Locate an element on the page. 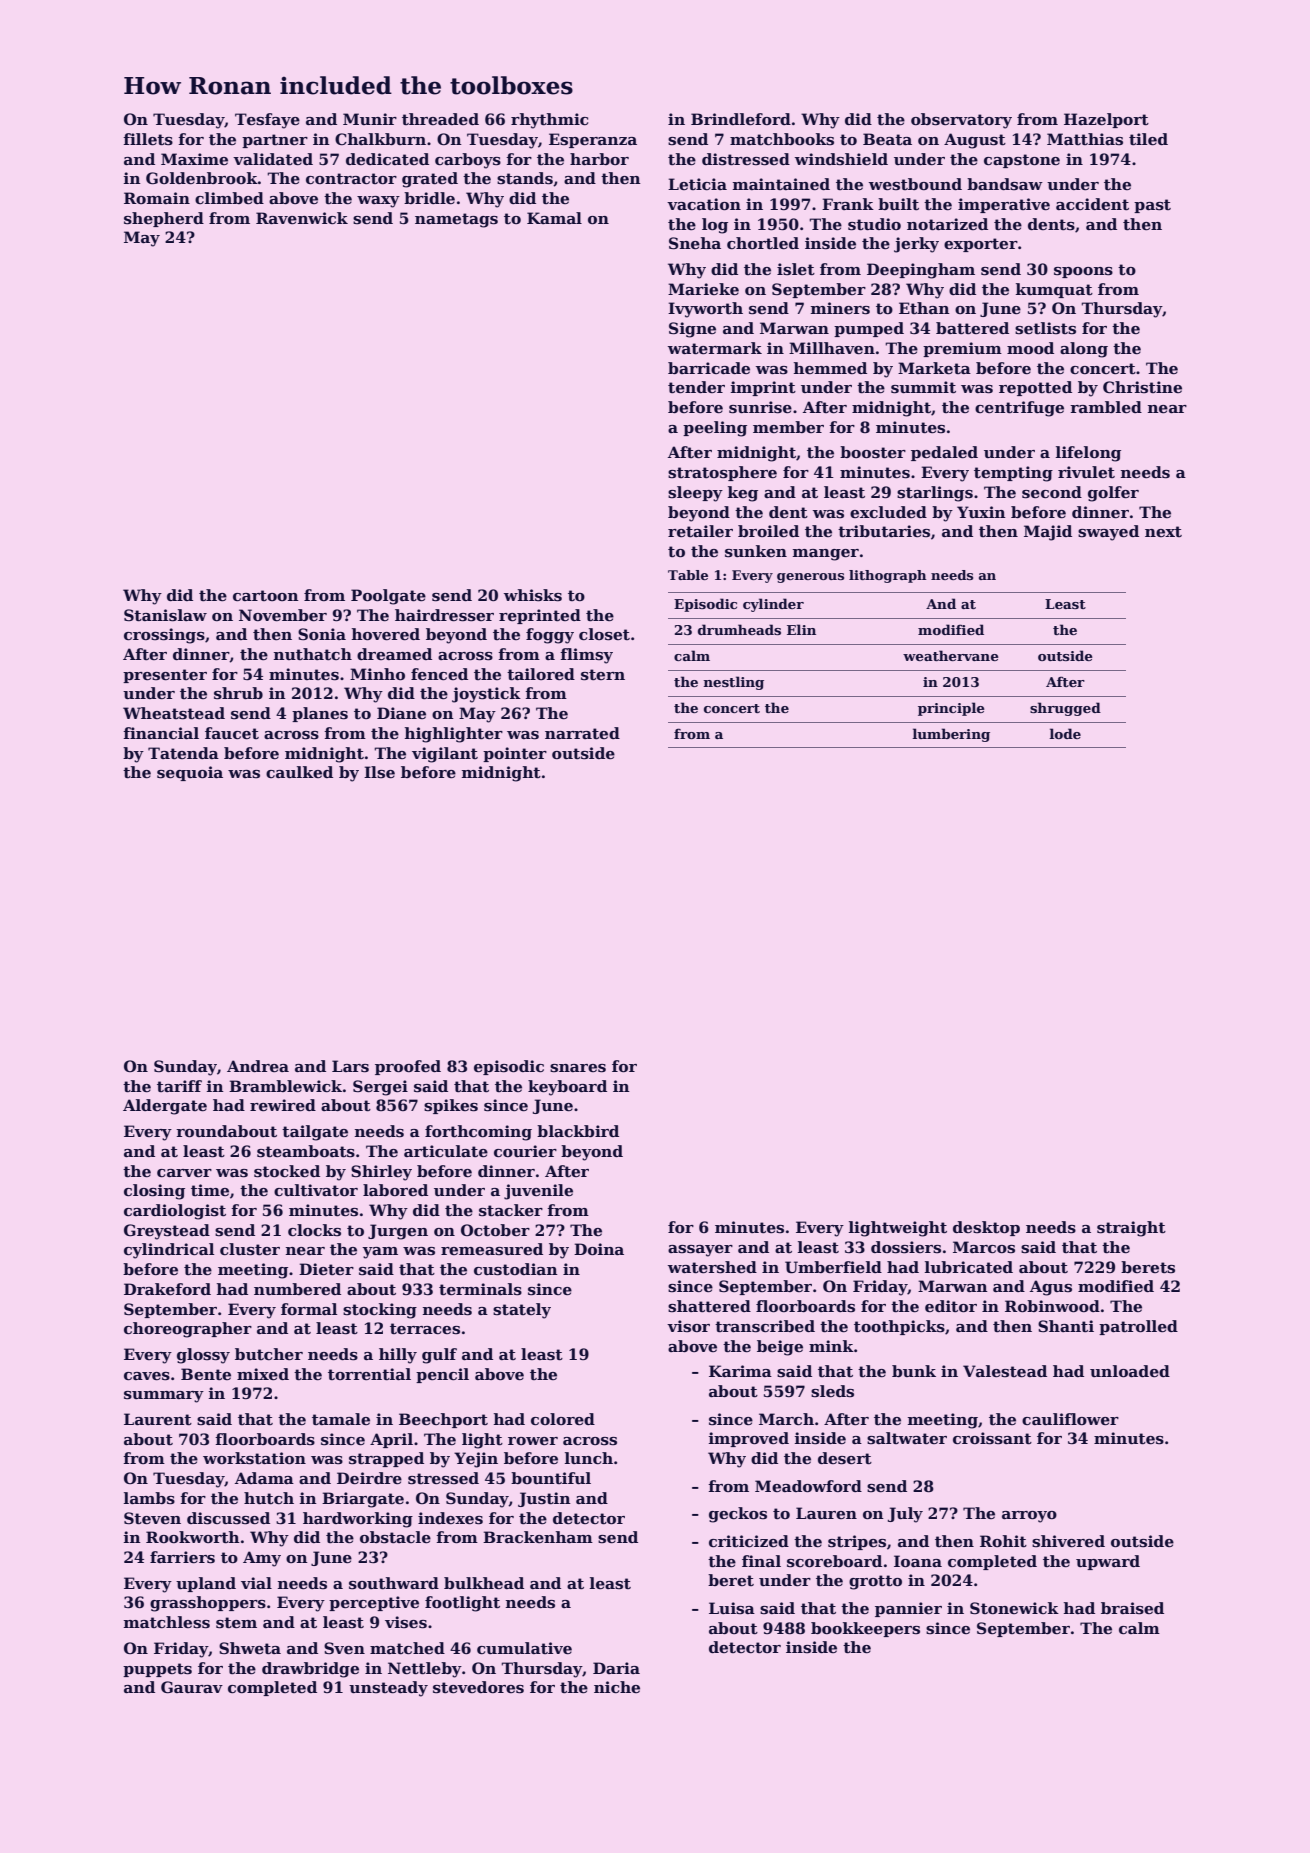  Christine is located at coordinates (1142, 387).
